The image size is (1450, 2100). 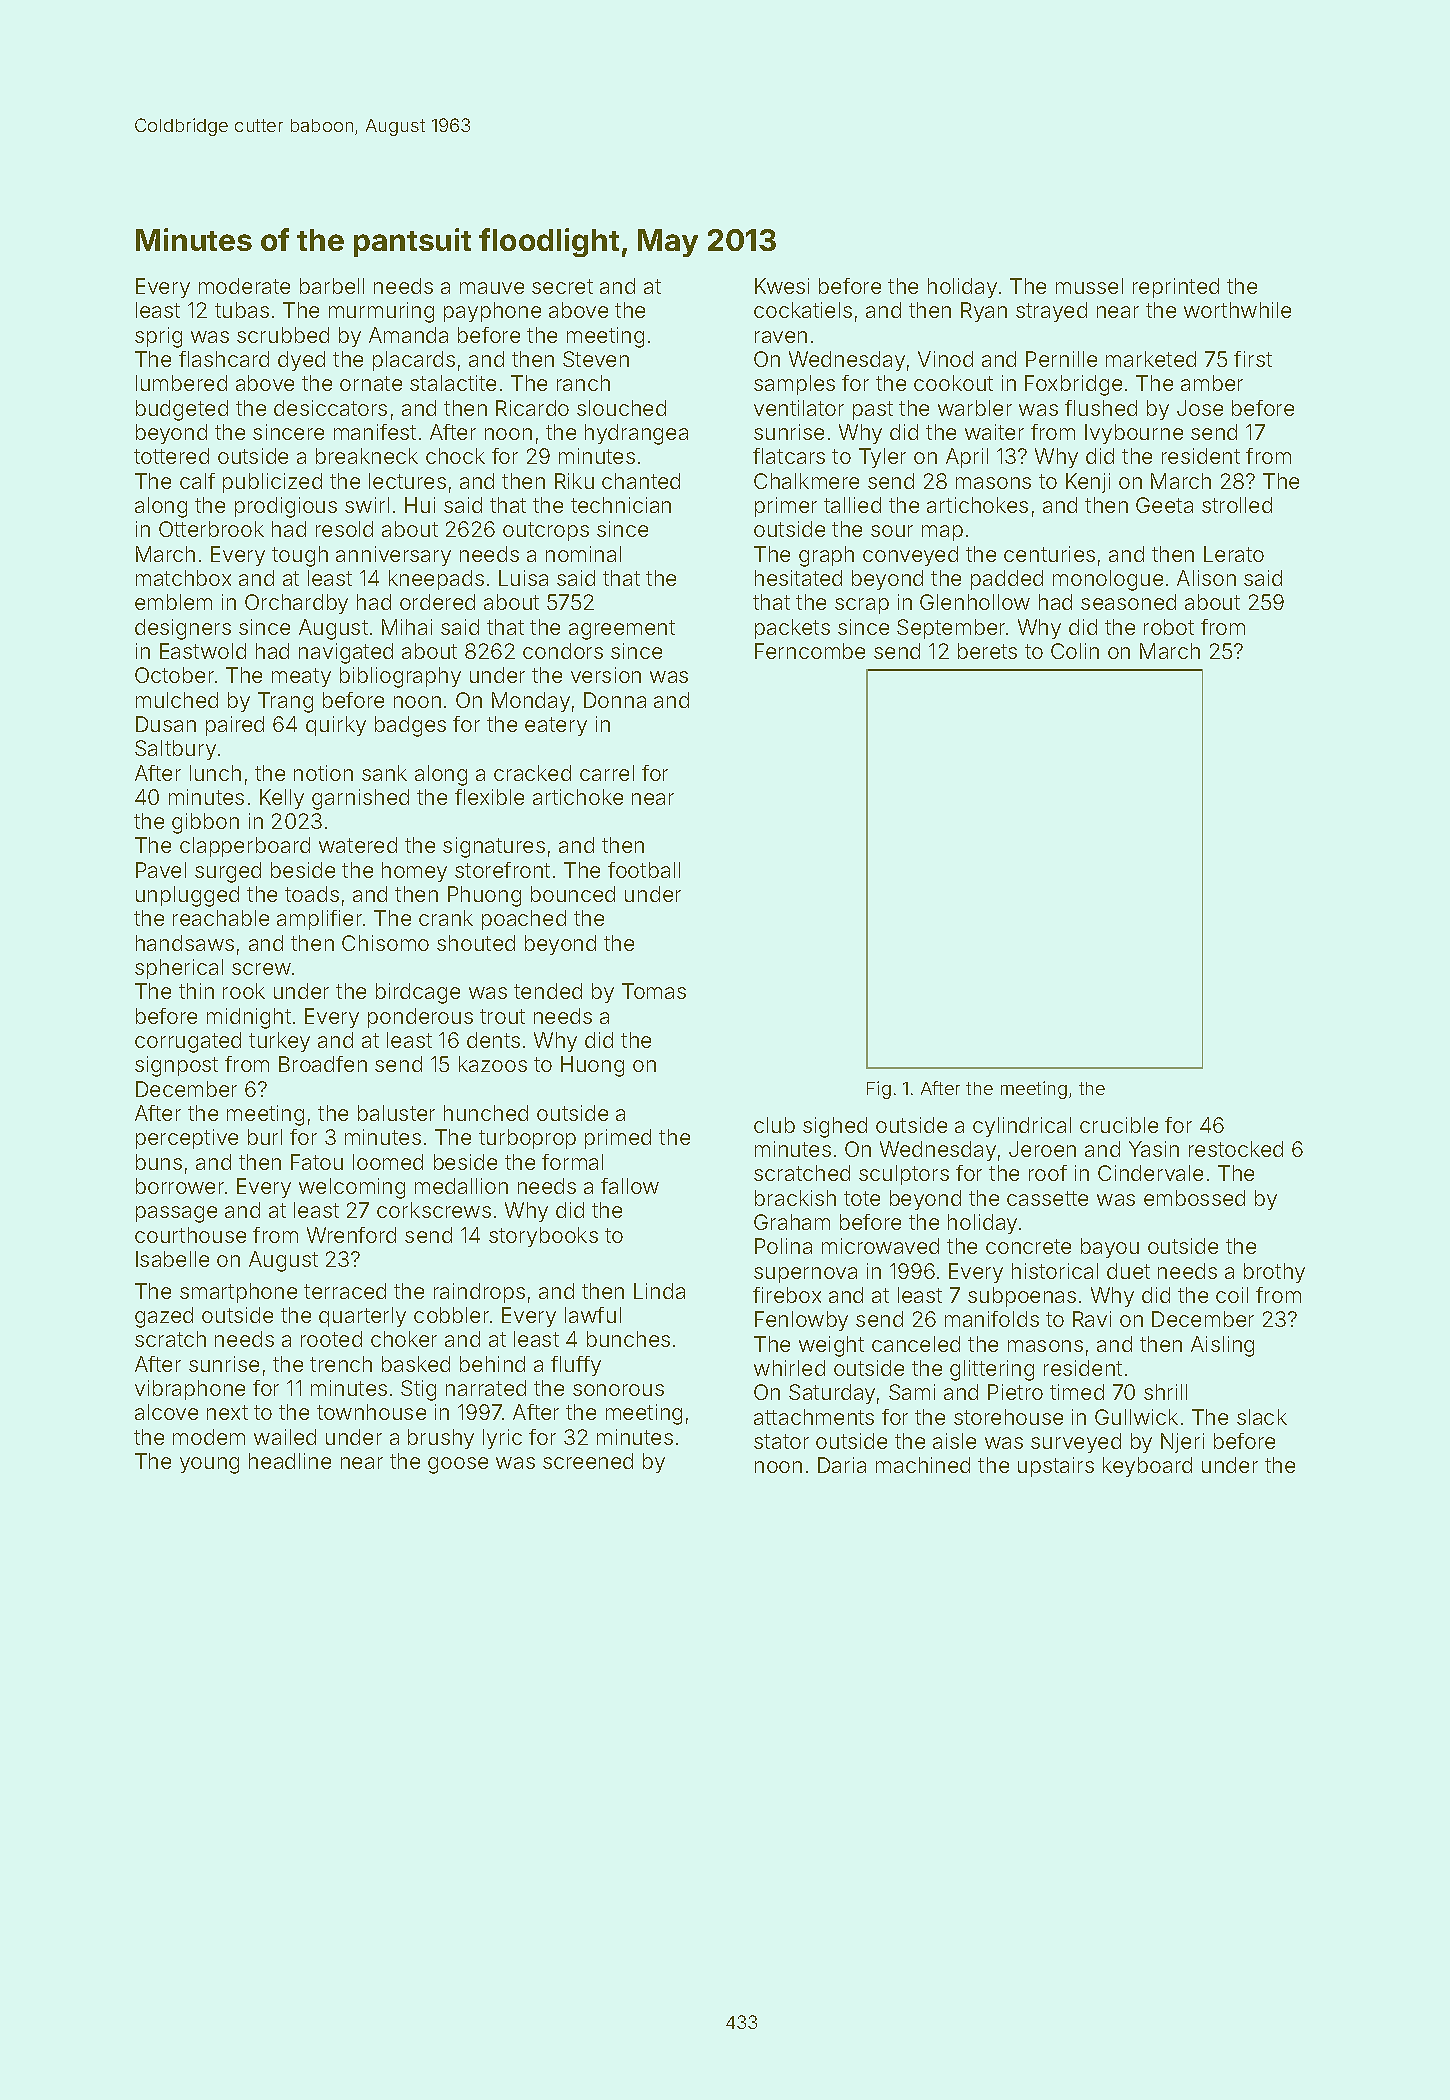 I want to click on courthouse, so click(x=190, y=1235).
